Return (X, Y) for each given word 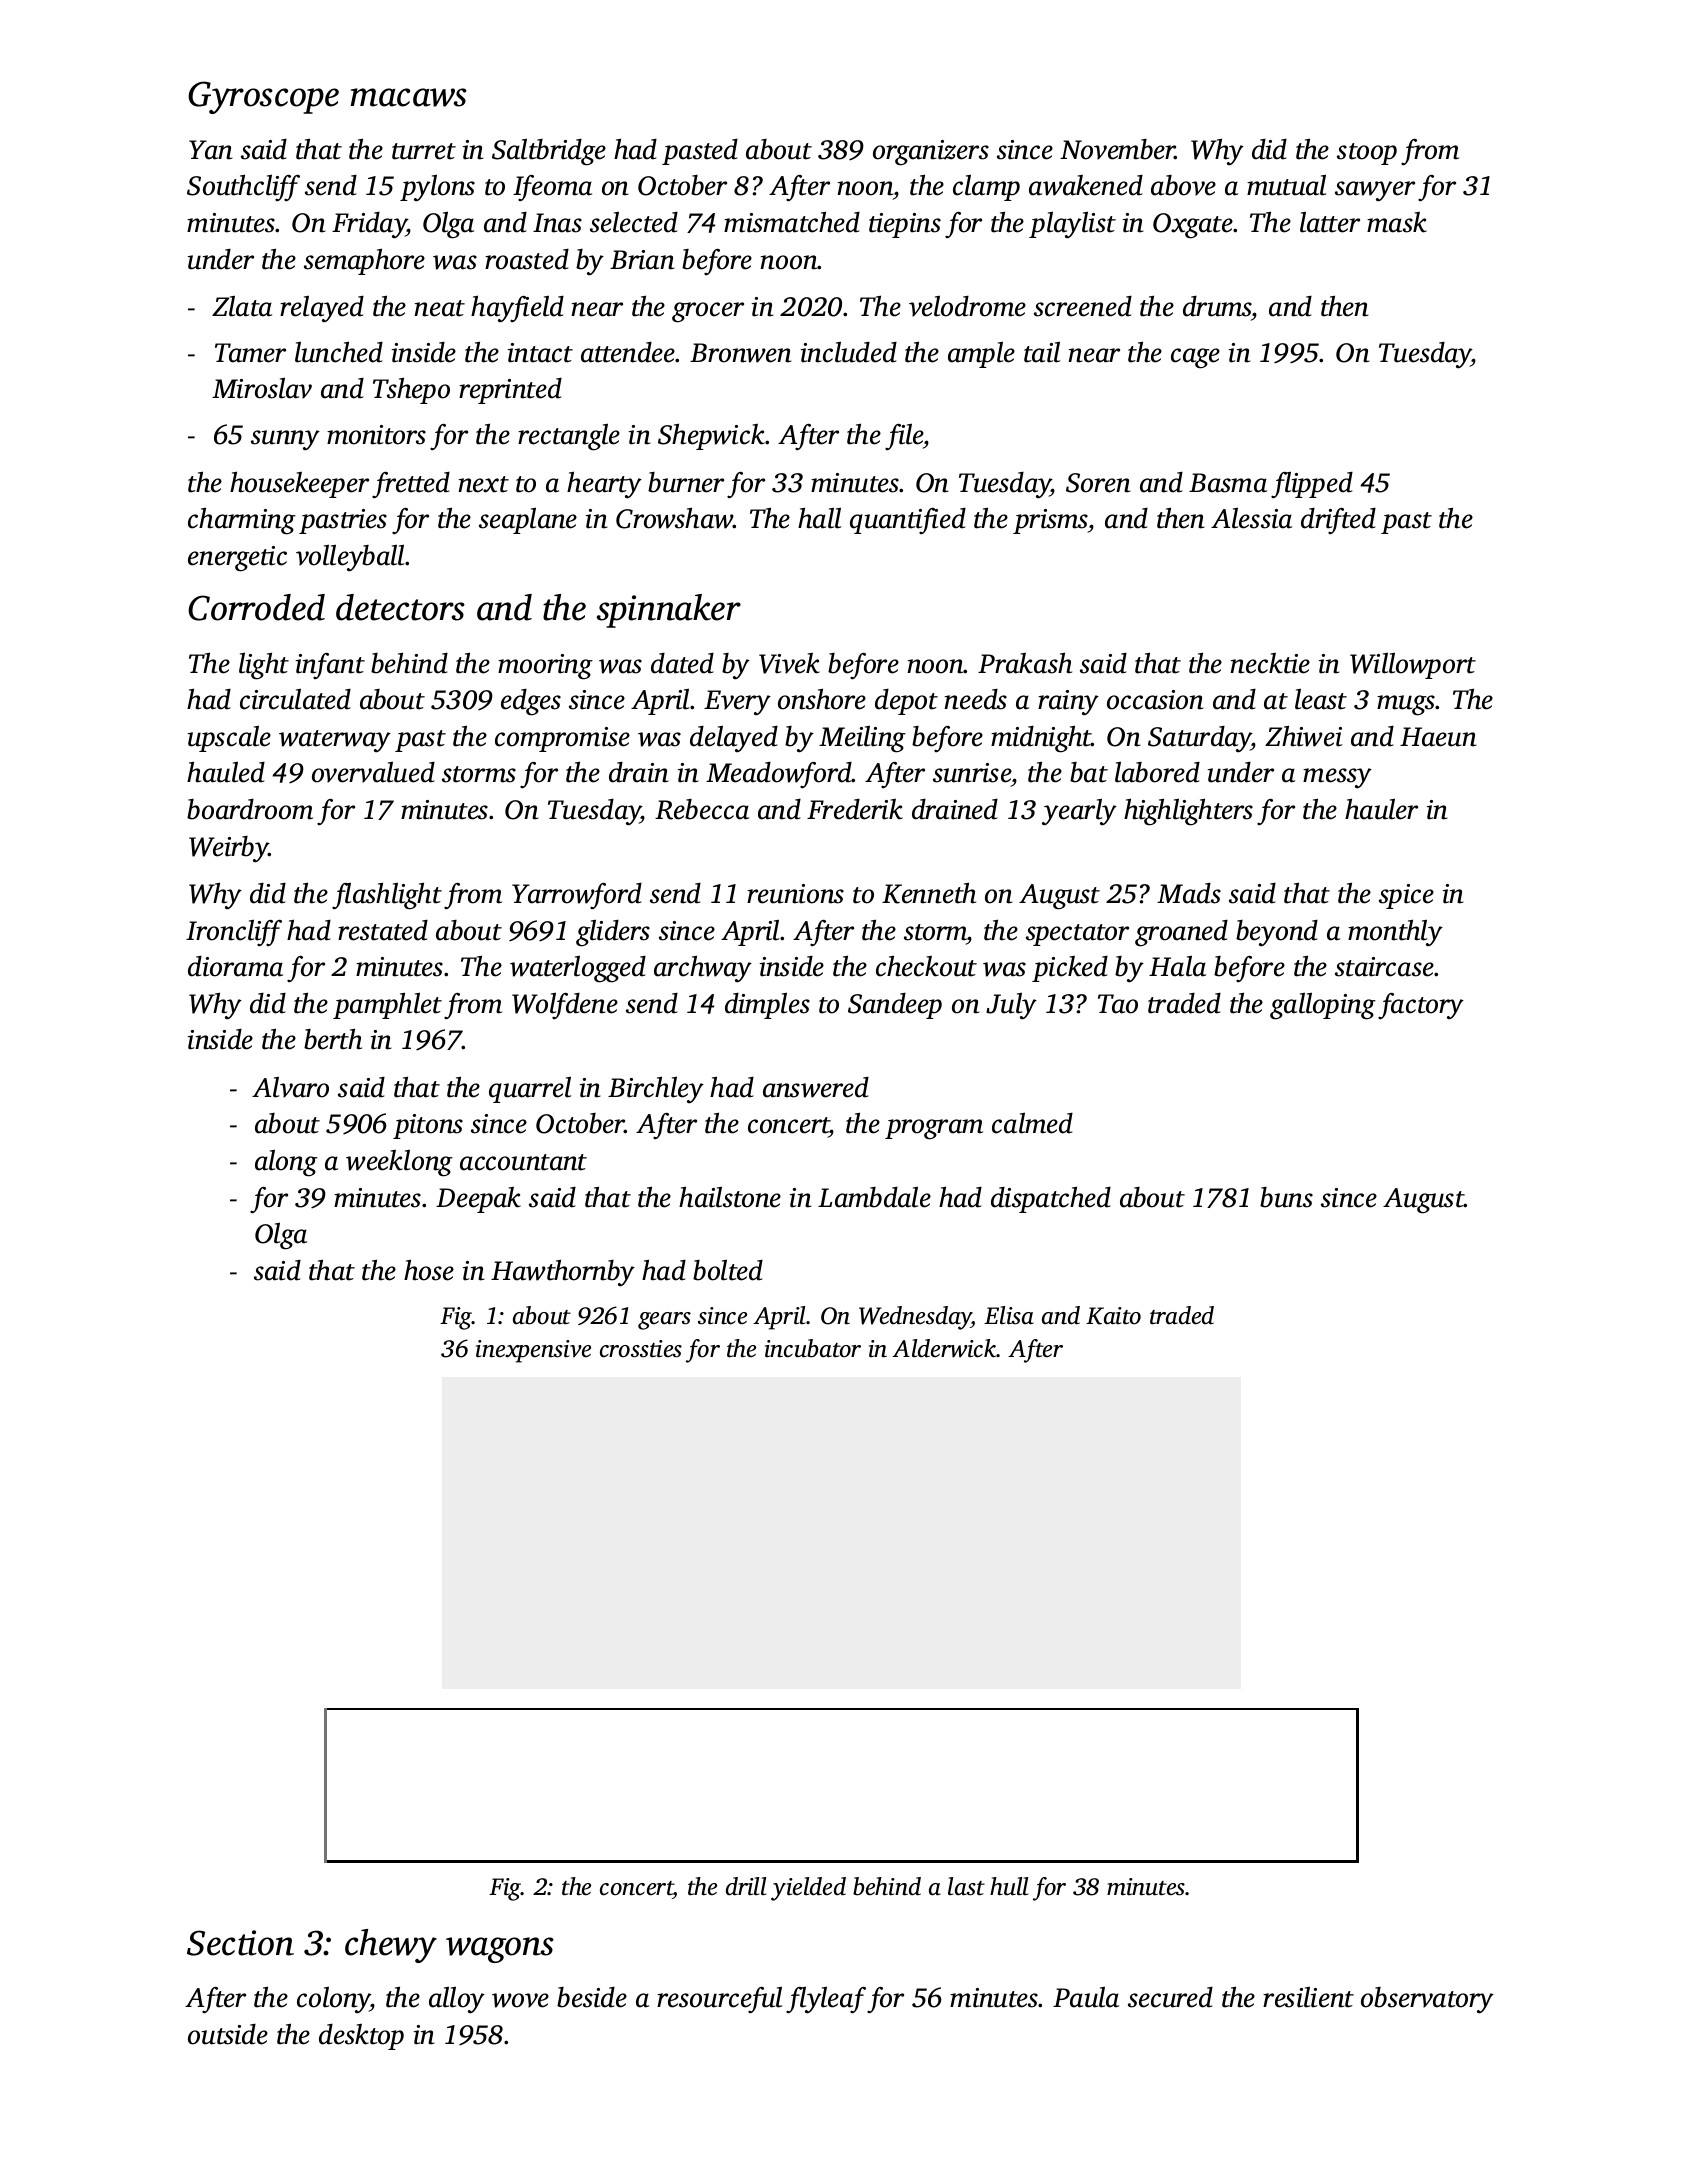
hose (429, 1270)
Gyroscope (263, 97)
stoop (1367, 154)
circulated (295, 699)
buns (1286, 1197)
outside (228, 2034)
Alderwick (944, 1348)
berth (333, 1039)
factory (1421, 1006)
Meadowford (779, 775)
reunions (795, 894)
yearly (1079, 812)
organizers (931, 153)
